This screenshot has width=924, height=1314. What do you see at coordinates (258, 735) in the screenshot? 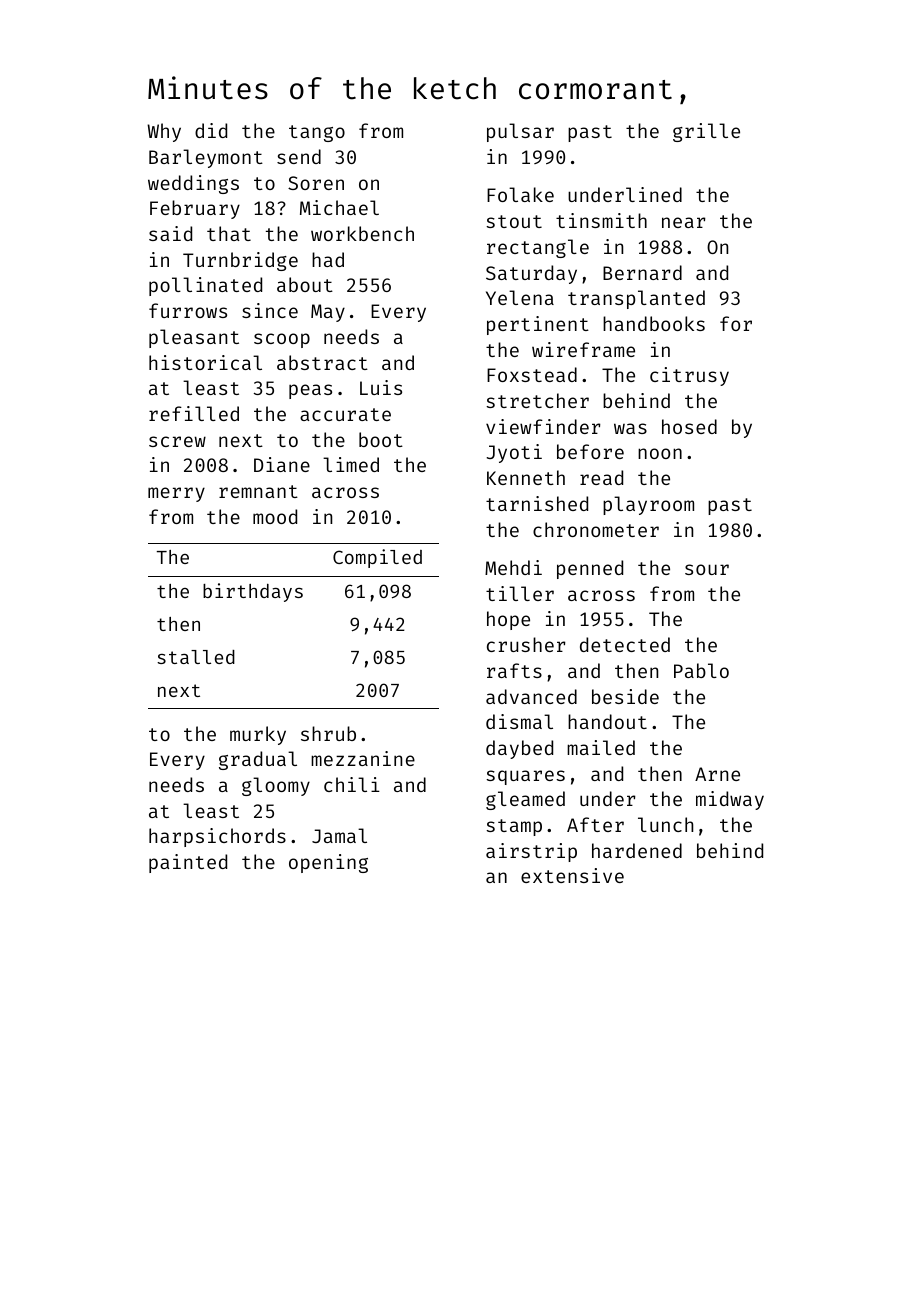
I see `murky` at bounding box center [258, 735].
